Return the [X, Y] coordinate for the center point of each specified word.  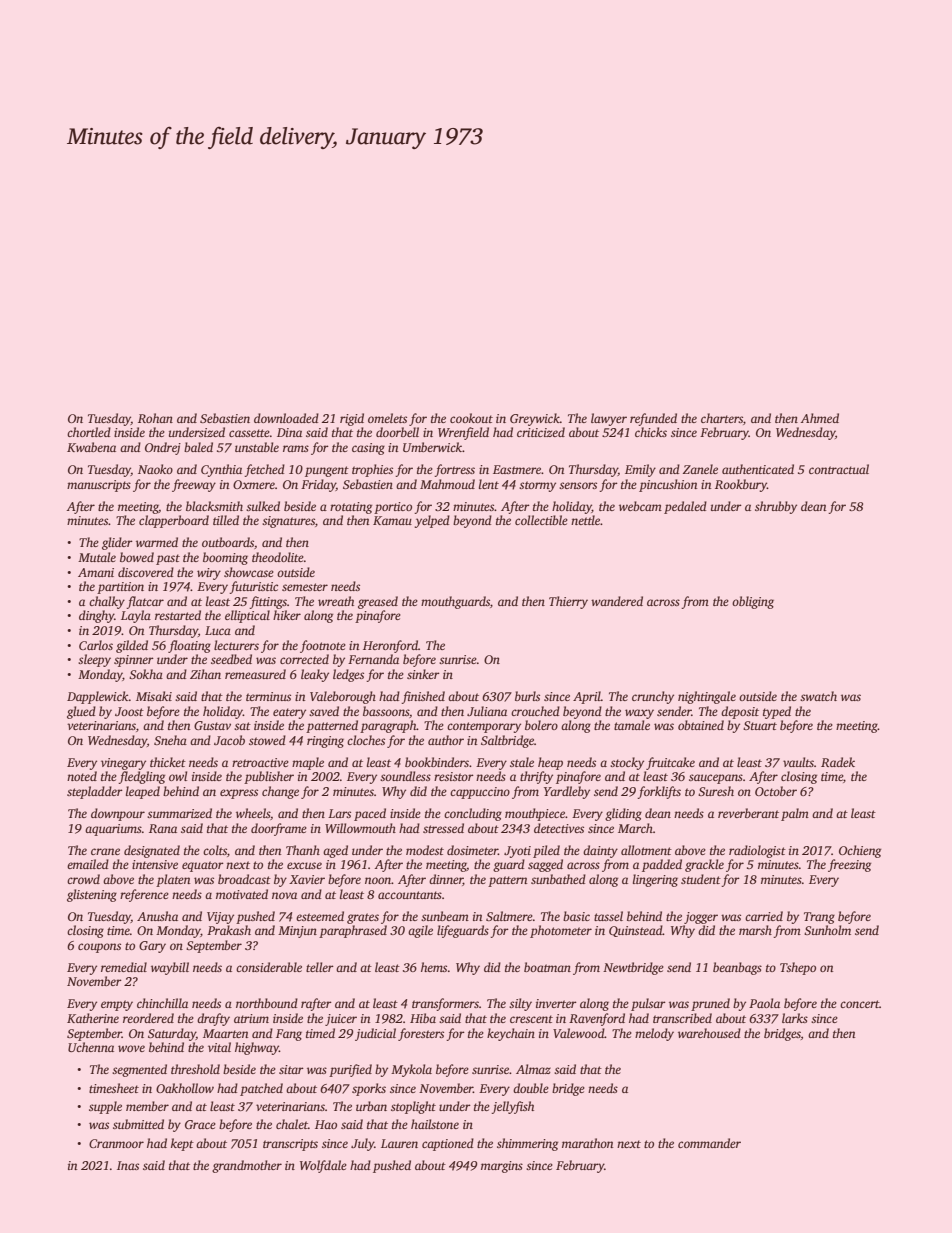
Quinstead [636, 931]
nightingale [707, 697]
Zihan [205, 674]
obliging [753, 602]
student [701, 879]
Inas [128, 1165]
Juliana [487, 711]
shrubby [776, 507]
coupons [99, 948]
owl [178, 776]
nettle [586, 520]
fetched [264, 470]
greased [378, 602]
